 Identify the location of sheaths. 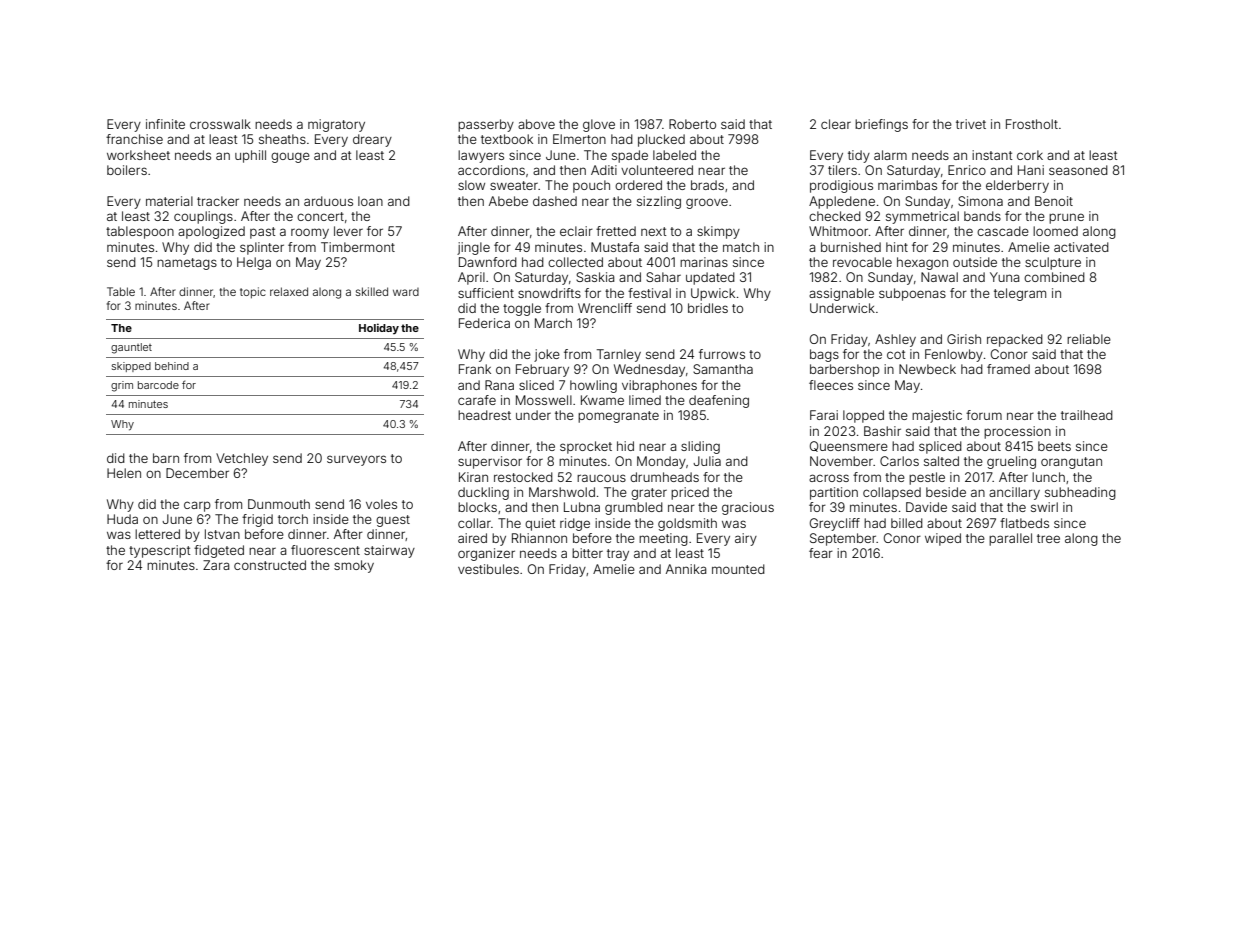
(282, 139).
